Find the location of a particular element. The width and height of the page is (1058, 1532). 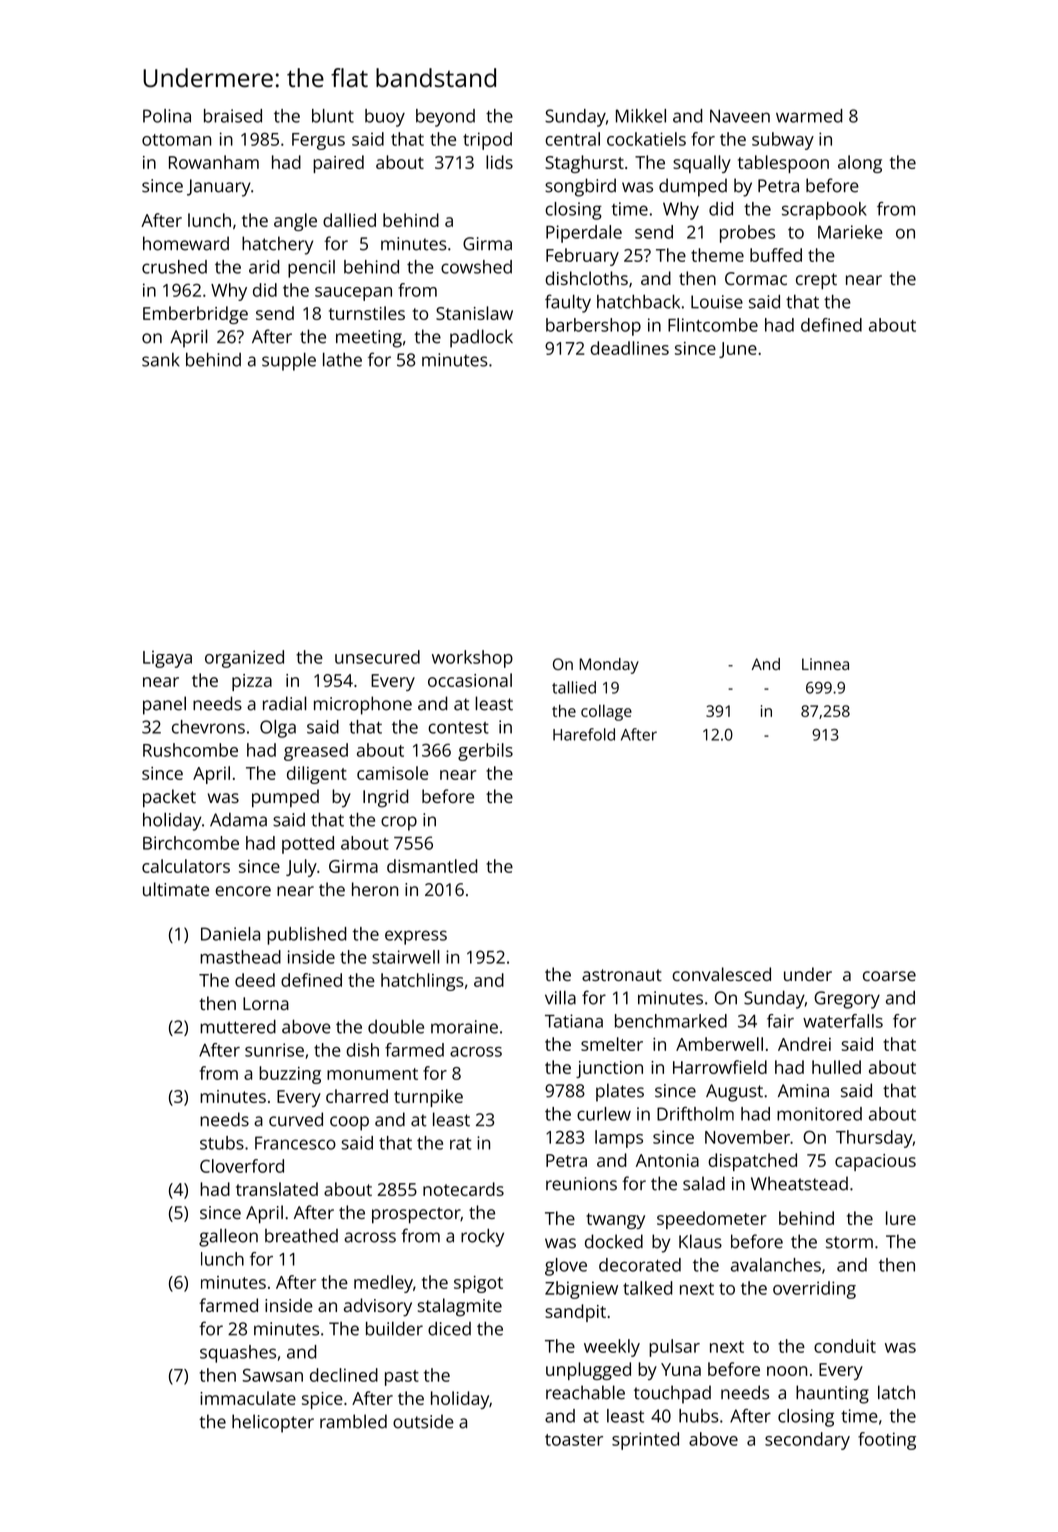

blunt is located at coordinates (333, 116).
